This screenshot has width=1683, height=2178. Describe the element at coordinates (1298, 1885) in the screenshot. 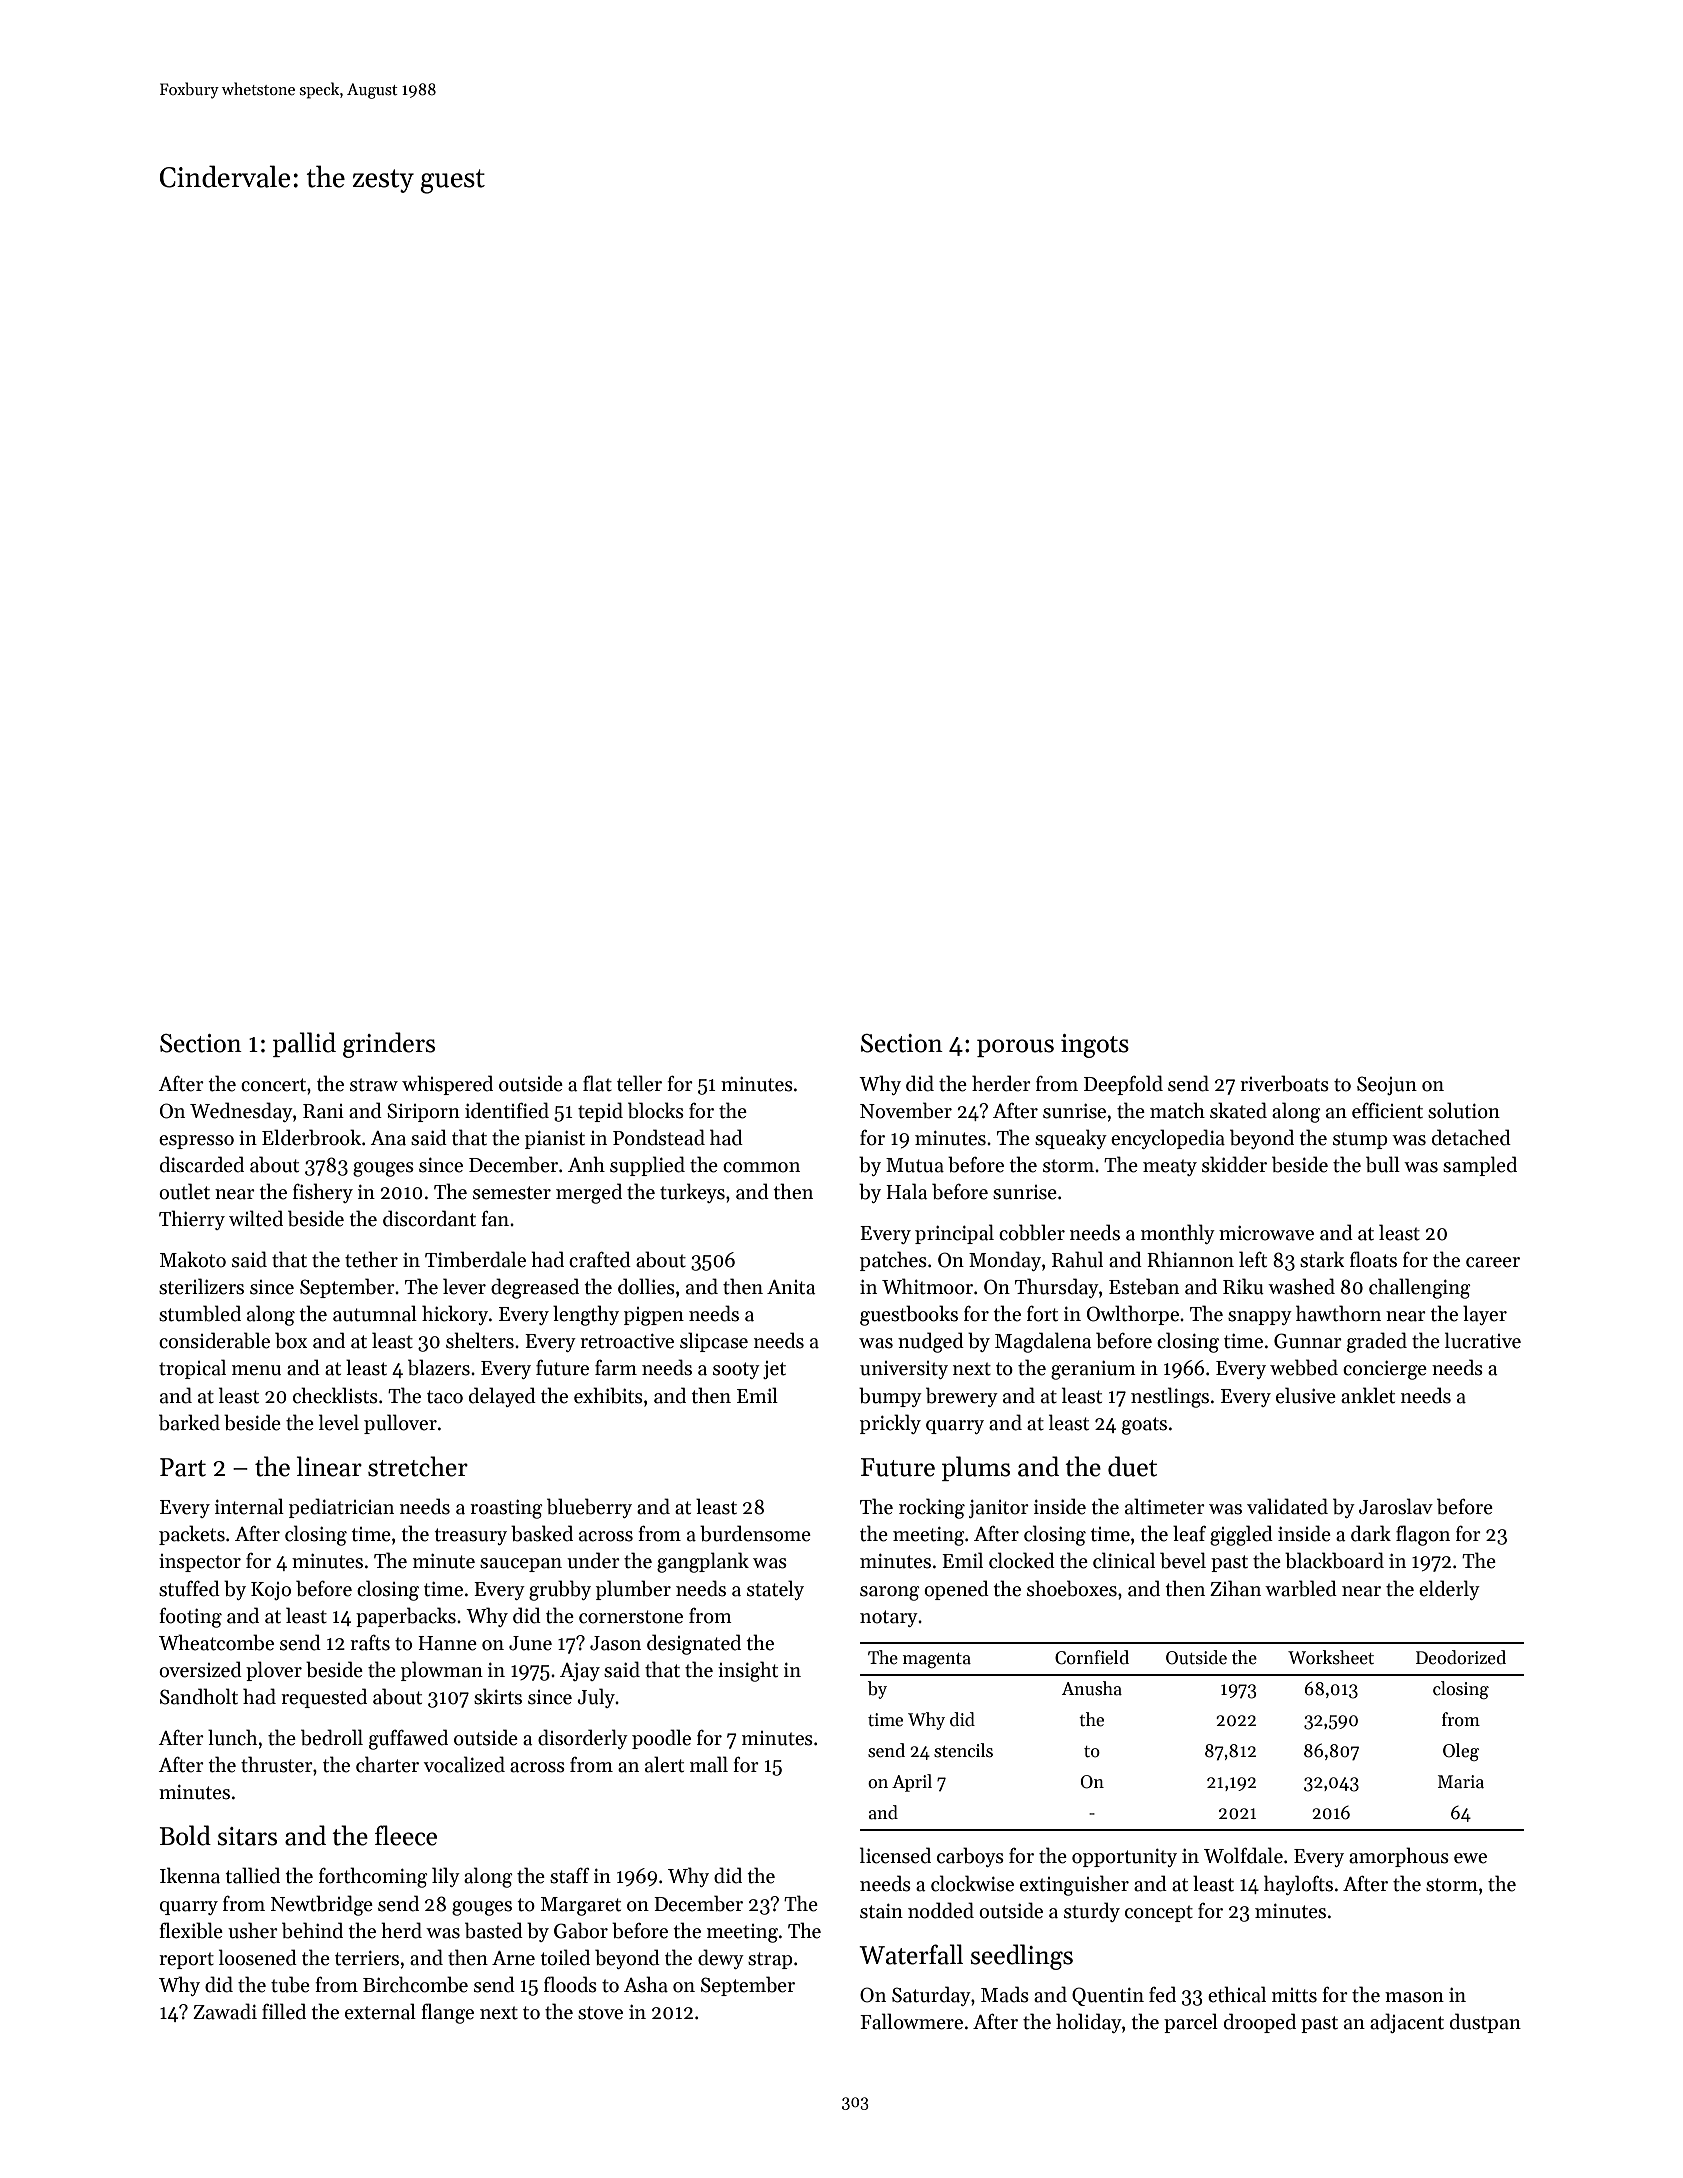

I see `haylofts` at that location.
